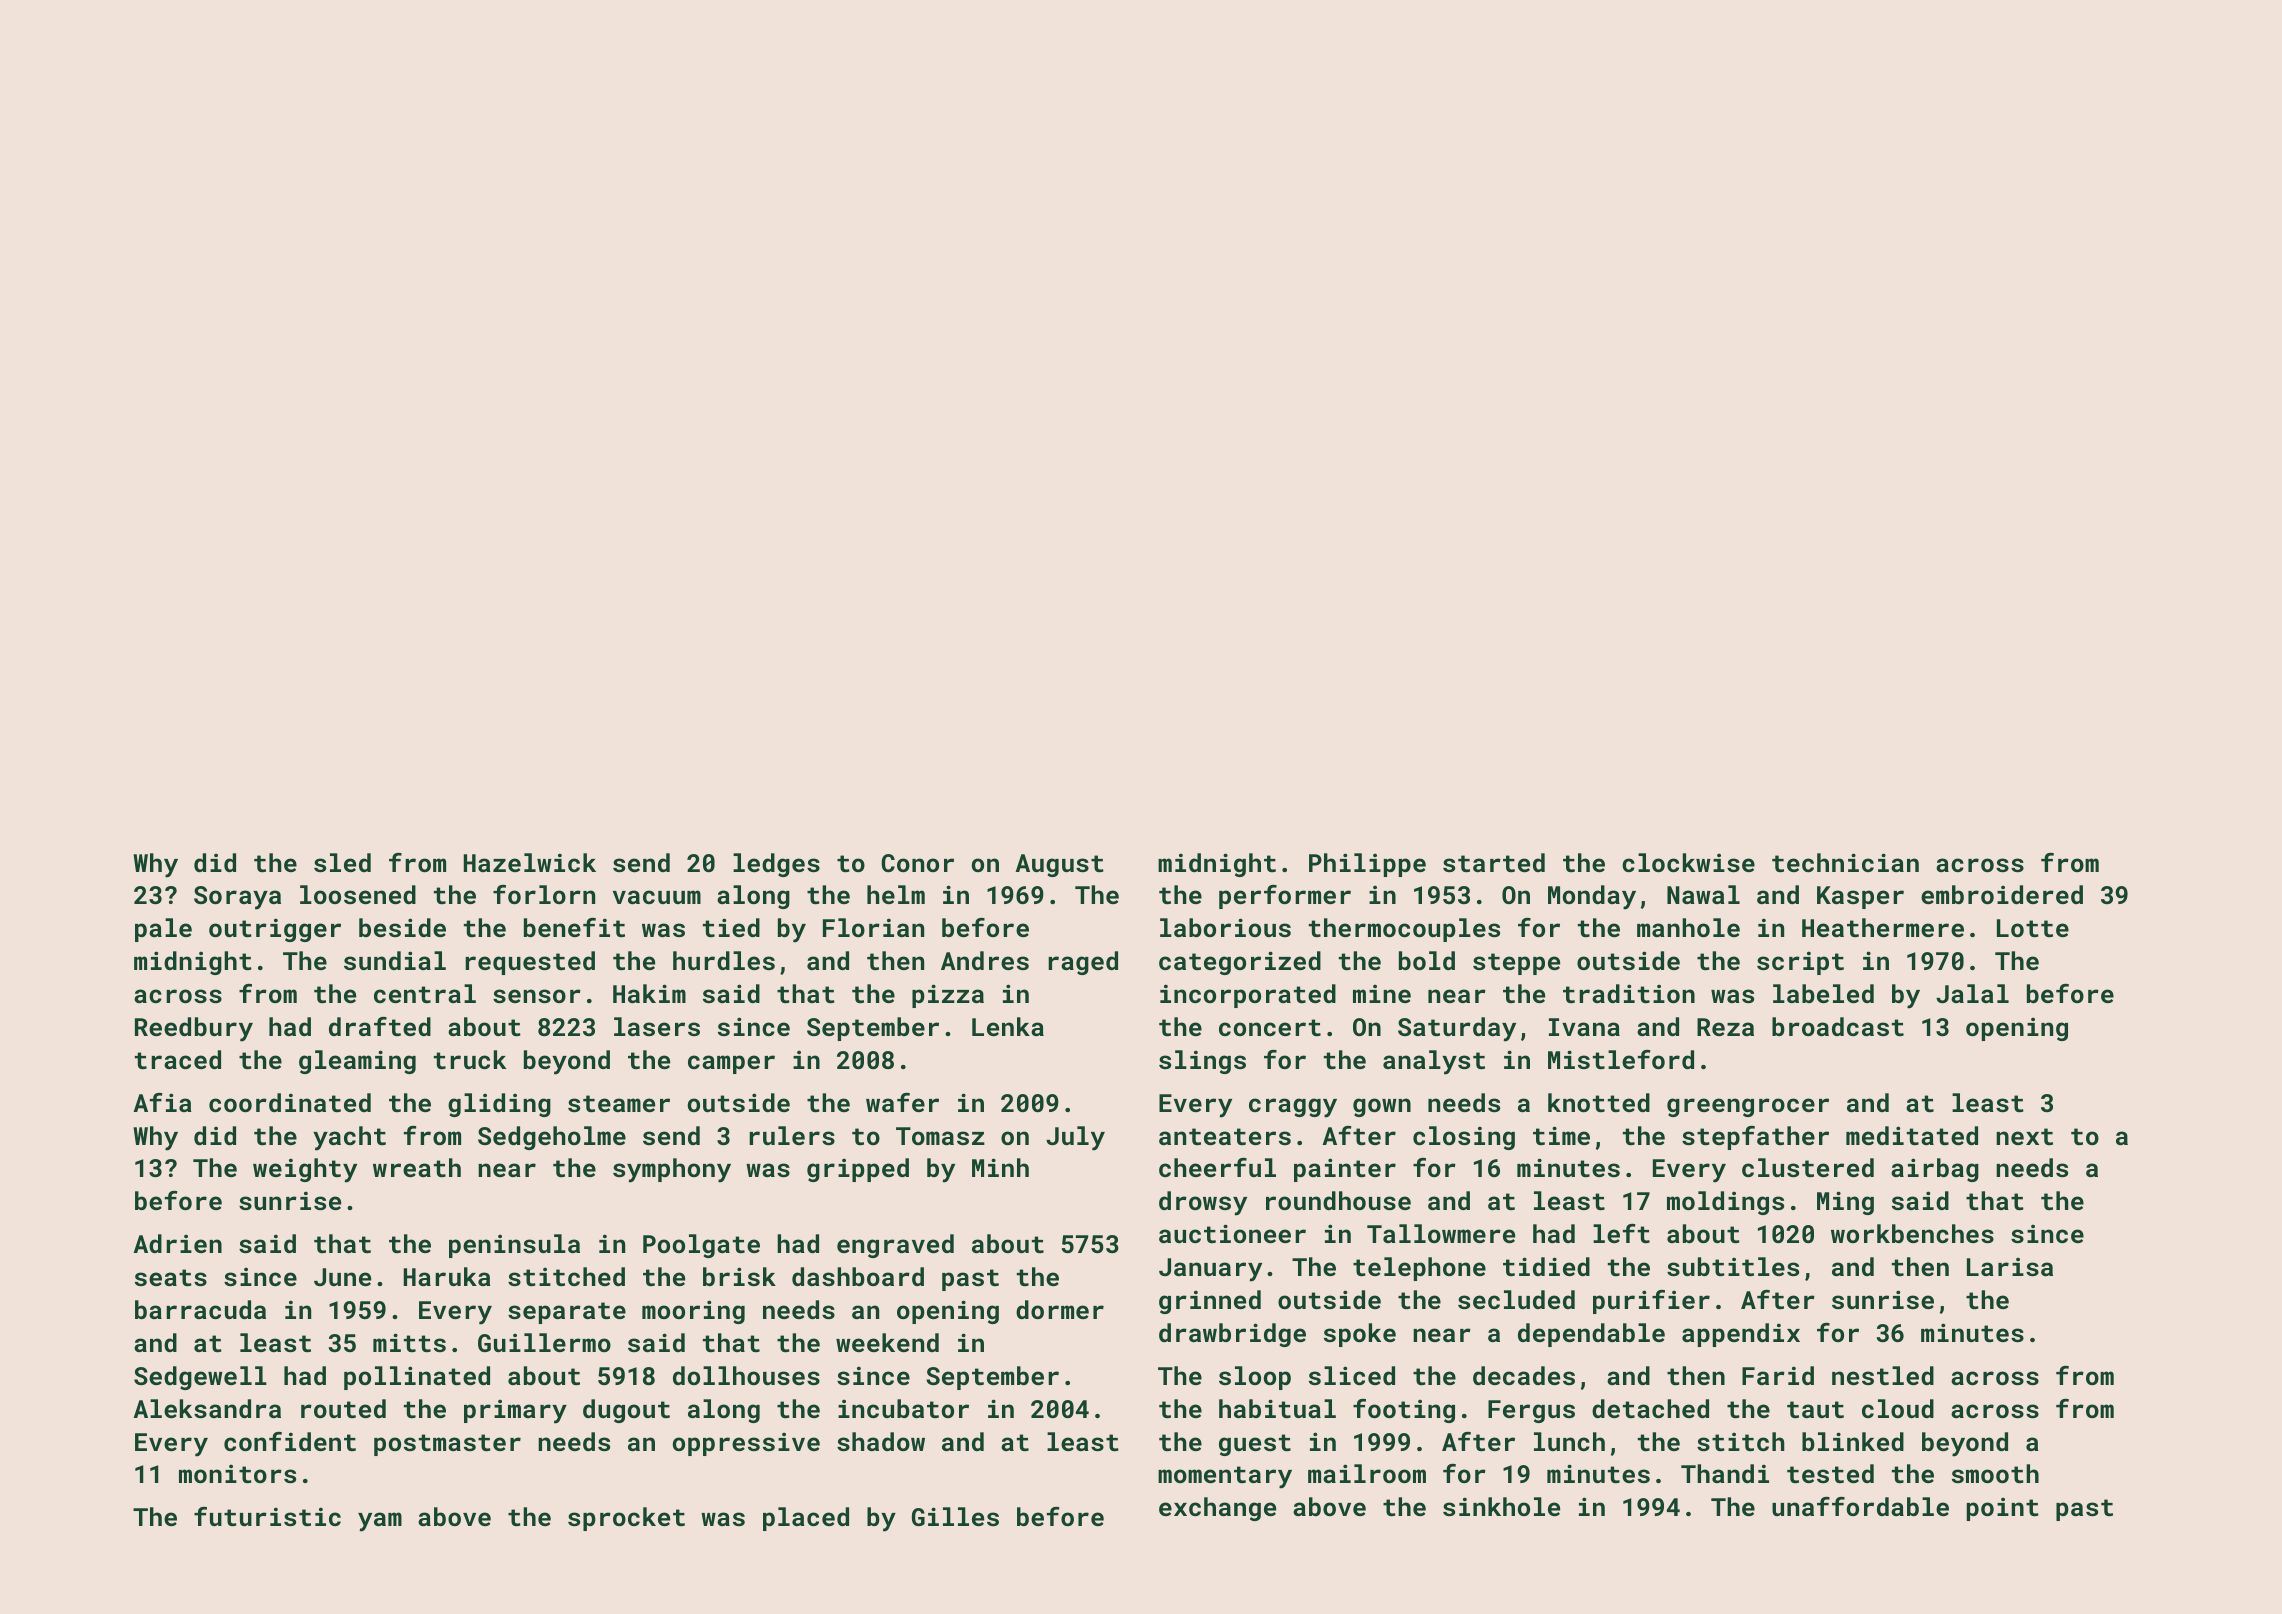  I want to click on Philippe, so click(1367, 865).
